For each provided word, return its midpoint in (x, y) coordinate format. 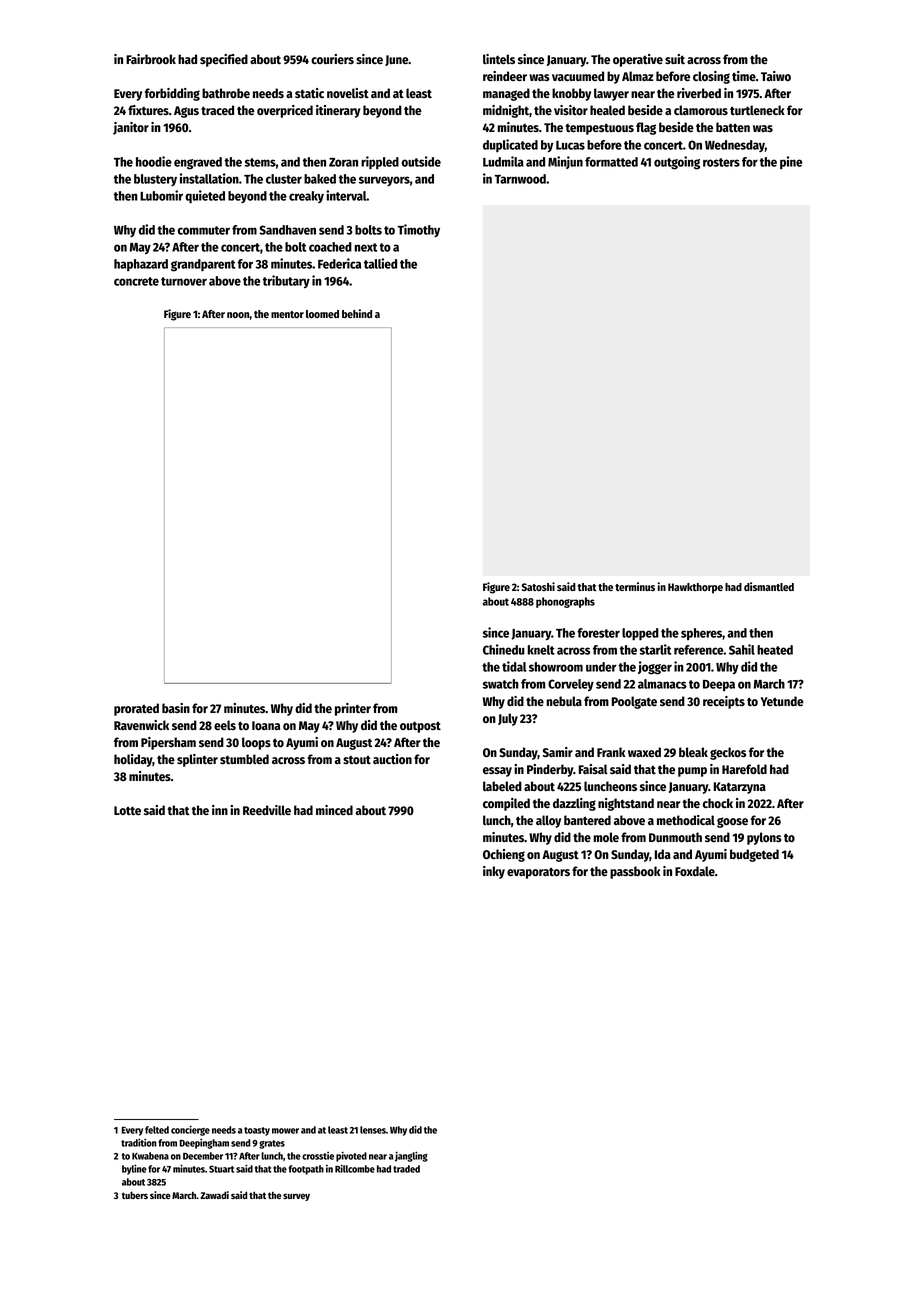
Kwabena (150, 1156)
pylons (764, 838)
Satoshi (538, 586)
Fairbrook (151, 59)
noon (238, 315)
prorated (136, 709)
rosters (721, 162)
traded (406, 1169)
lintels (499, 59)
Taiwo (776, 76)
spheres (701, 634)
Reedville (267, 810)
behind (357, 313)
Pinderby (550, 770)
